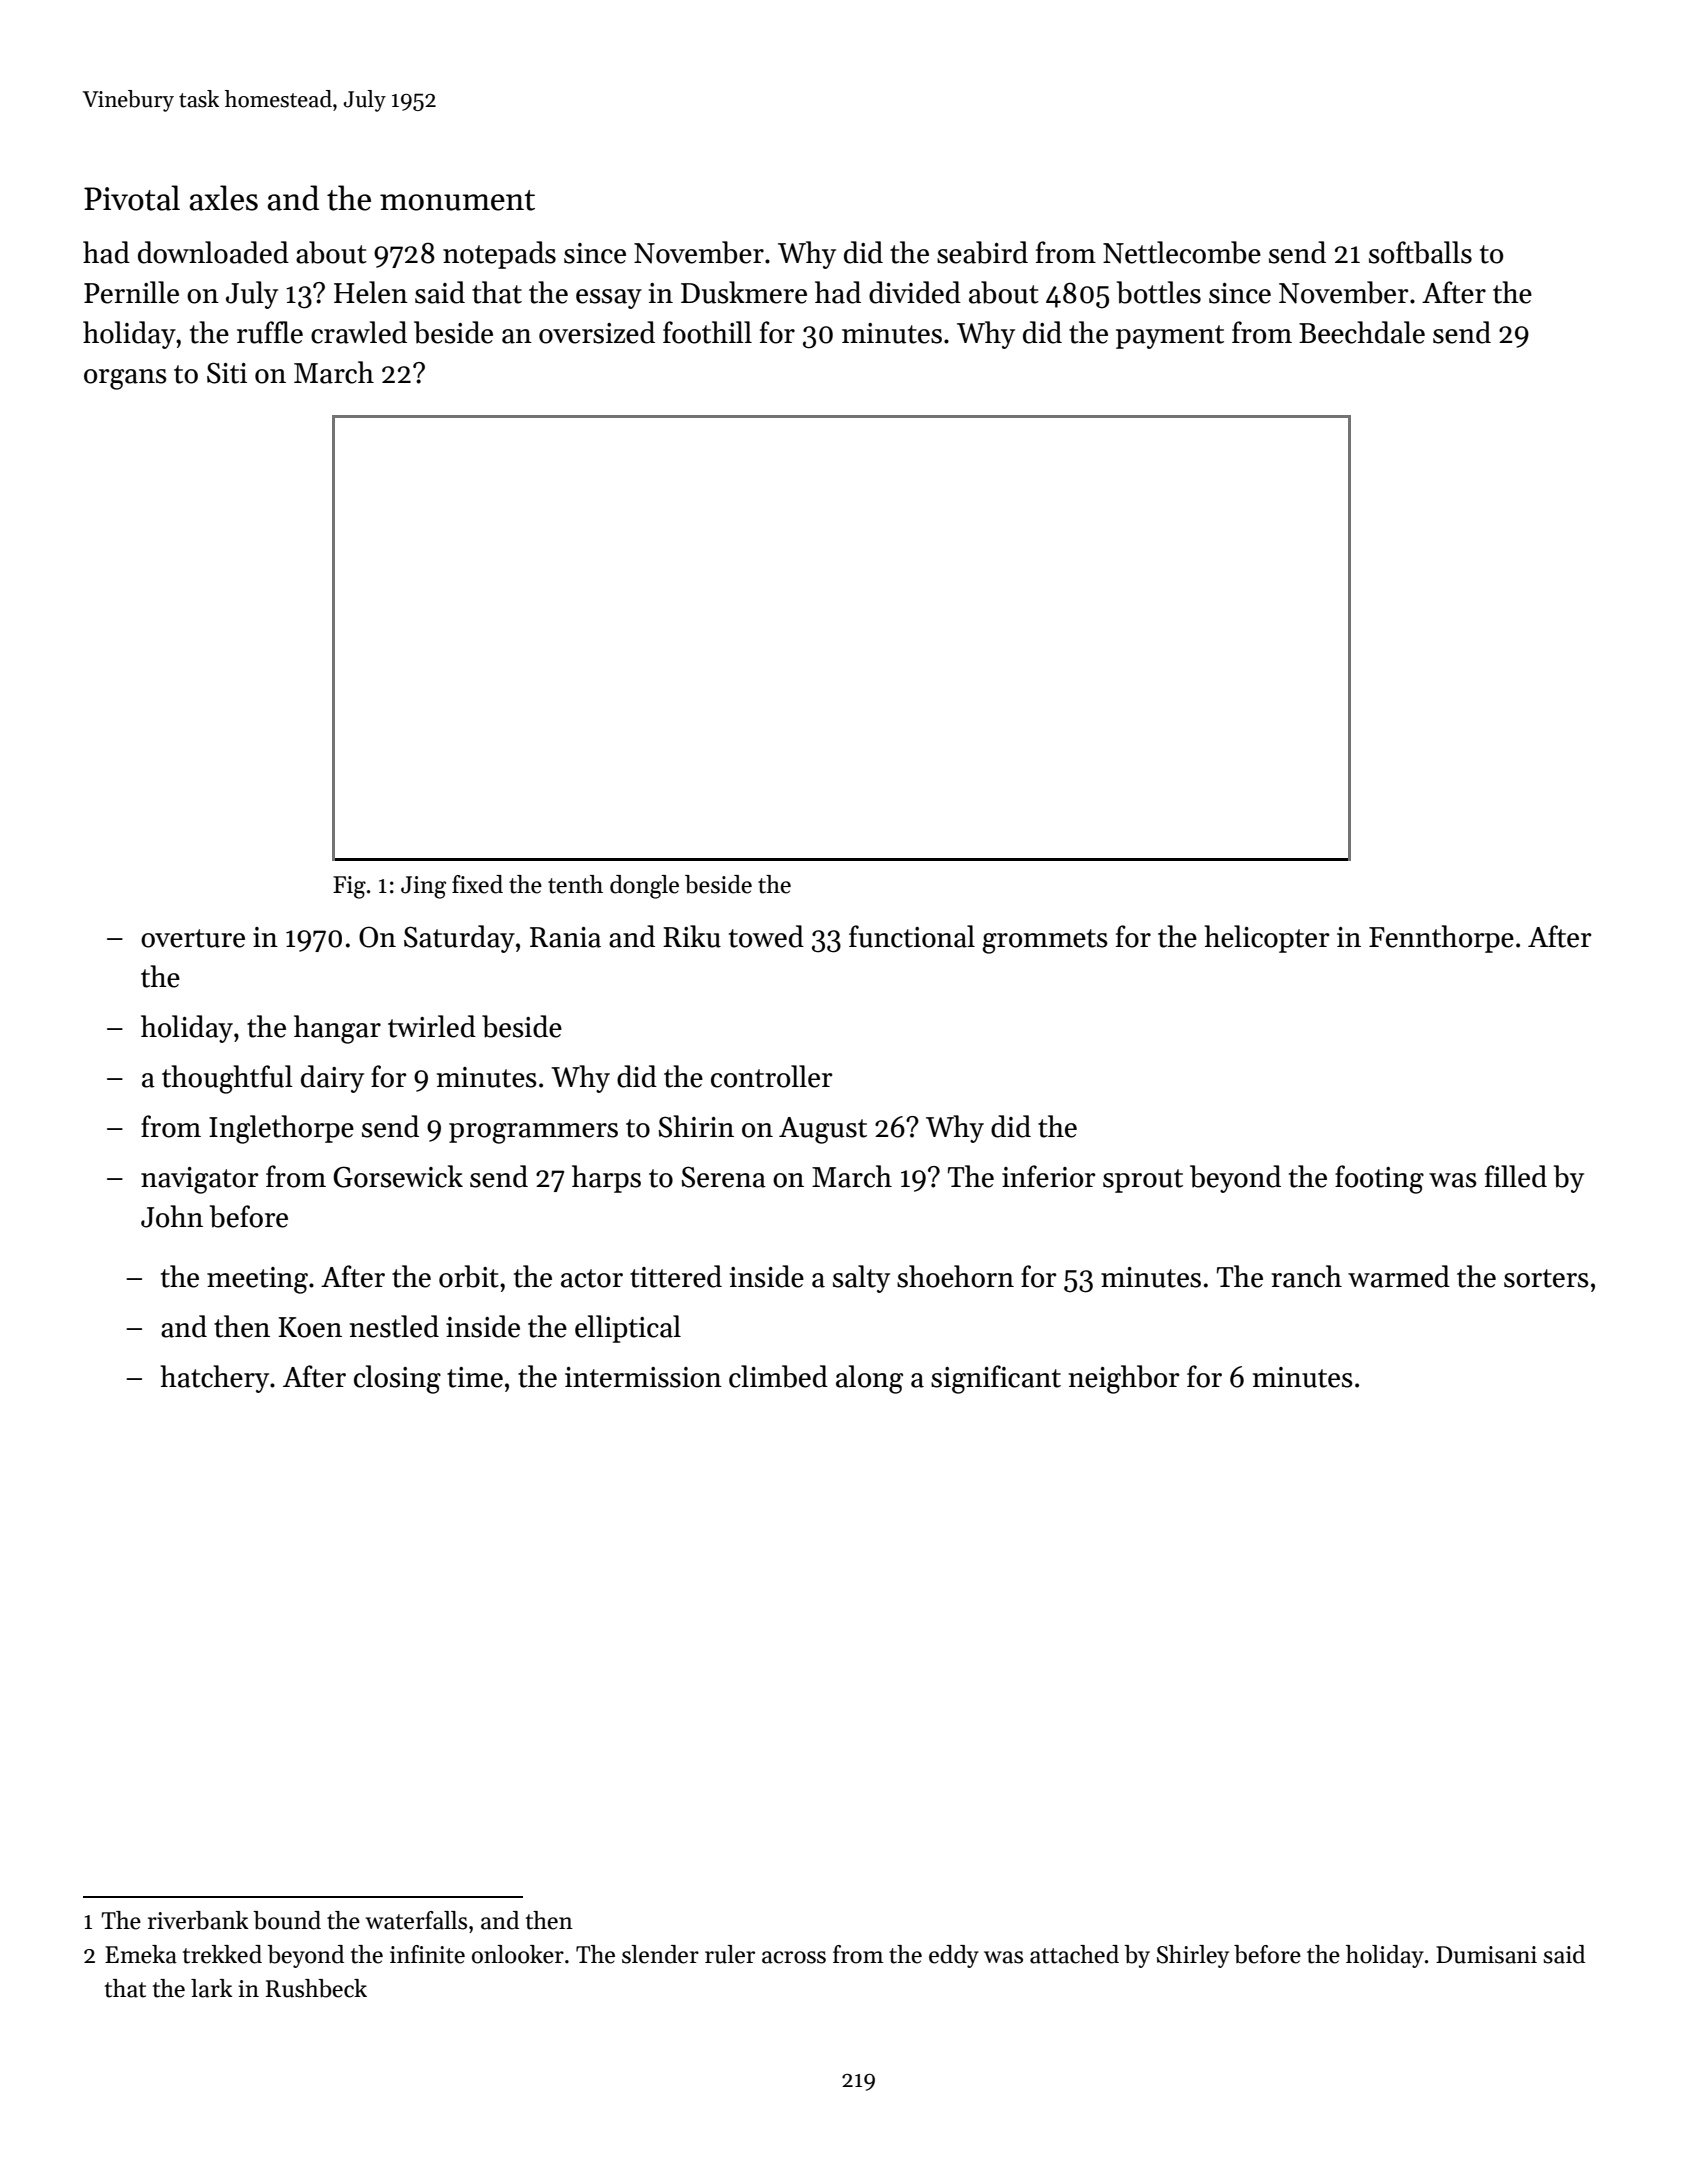 The height and width of the screenshot is (2178, 1683). I want to click on softballs, so click(1420, 252).
